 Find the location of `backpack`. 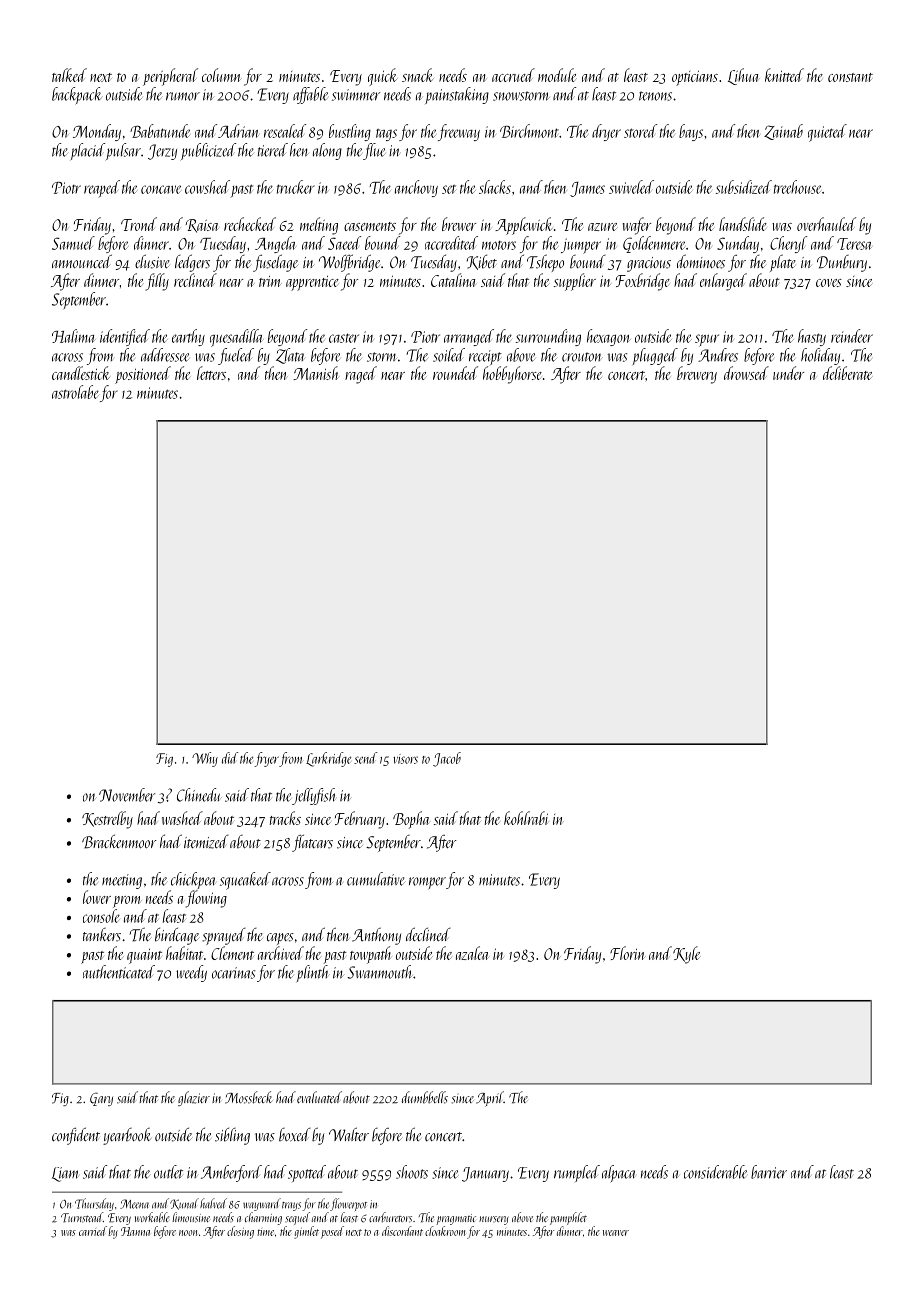

backpack is located at coordinates (77, 96).
